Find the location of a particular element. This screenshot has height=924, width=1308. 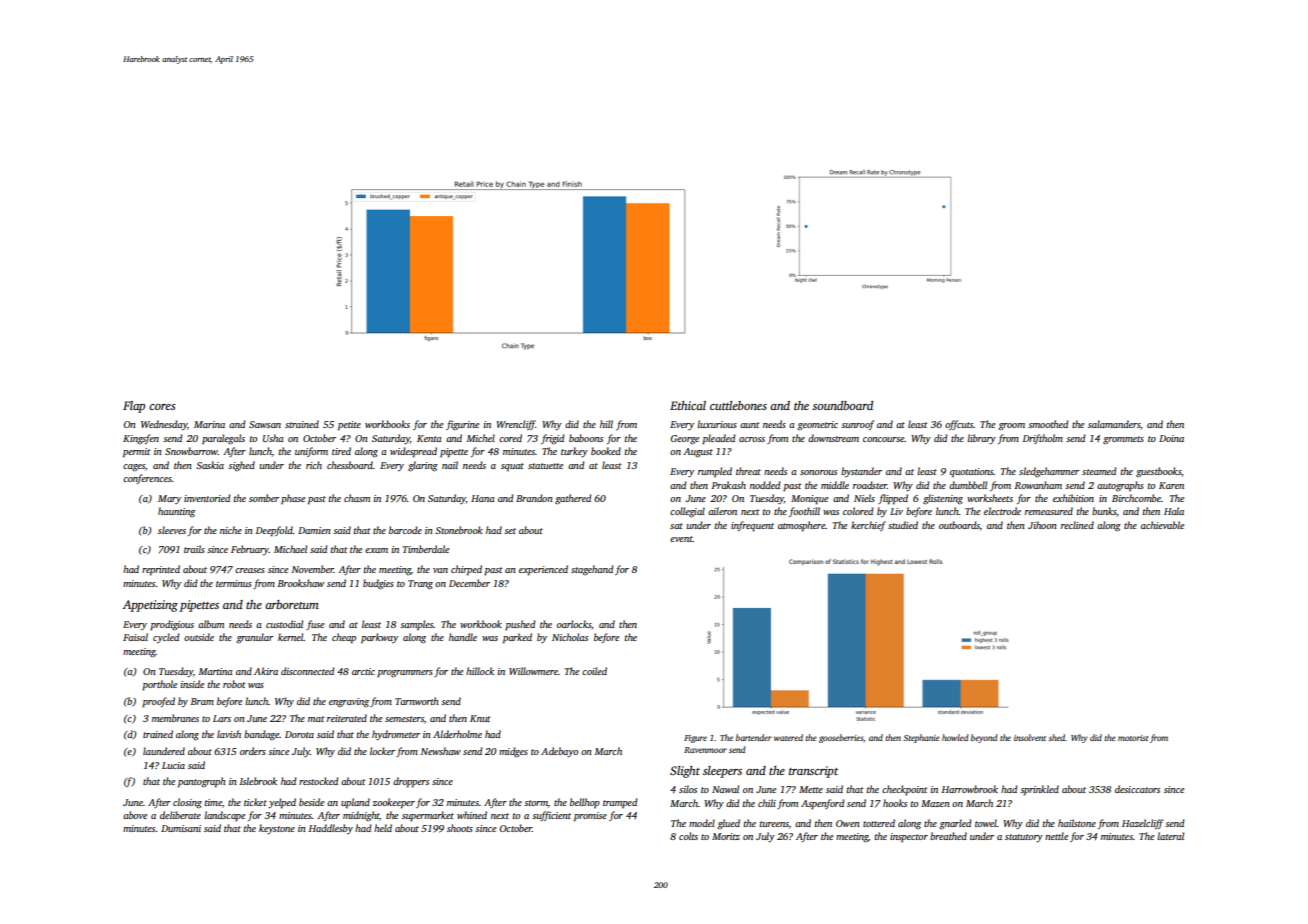

fuse is located at coordinates (315, 625).
